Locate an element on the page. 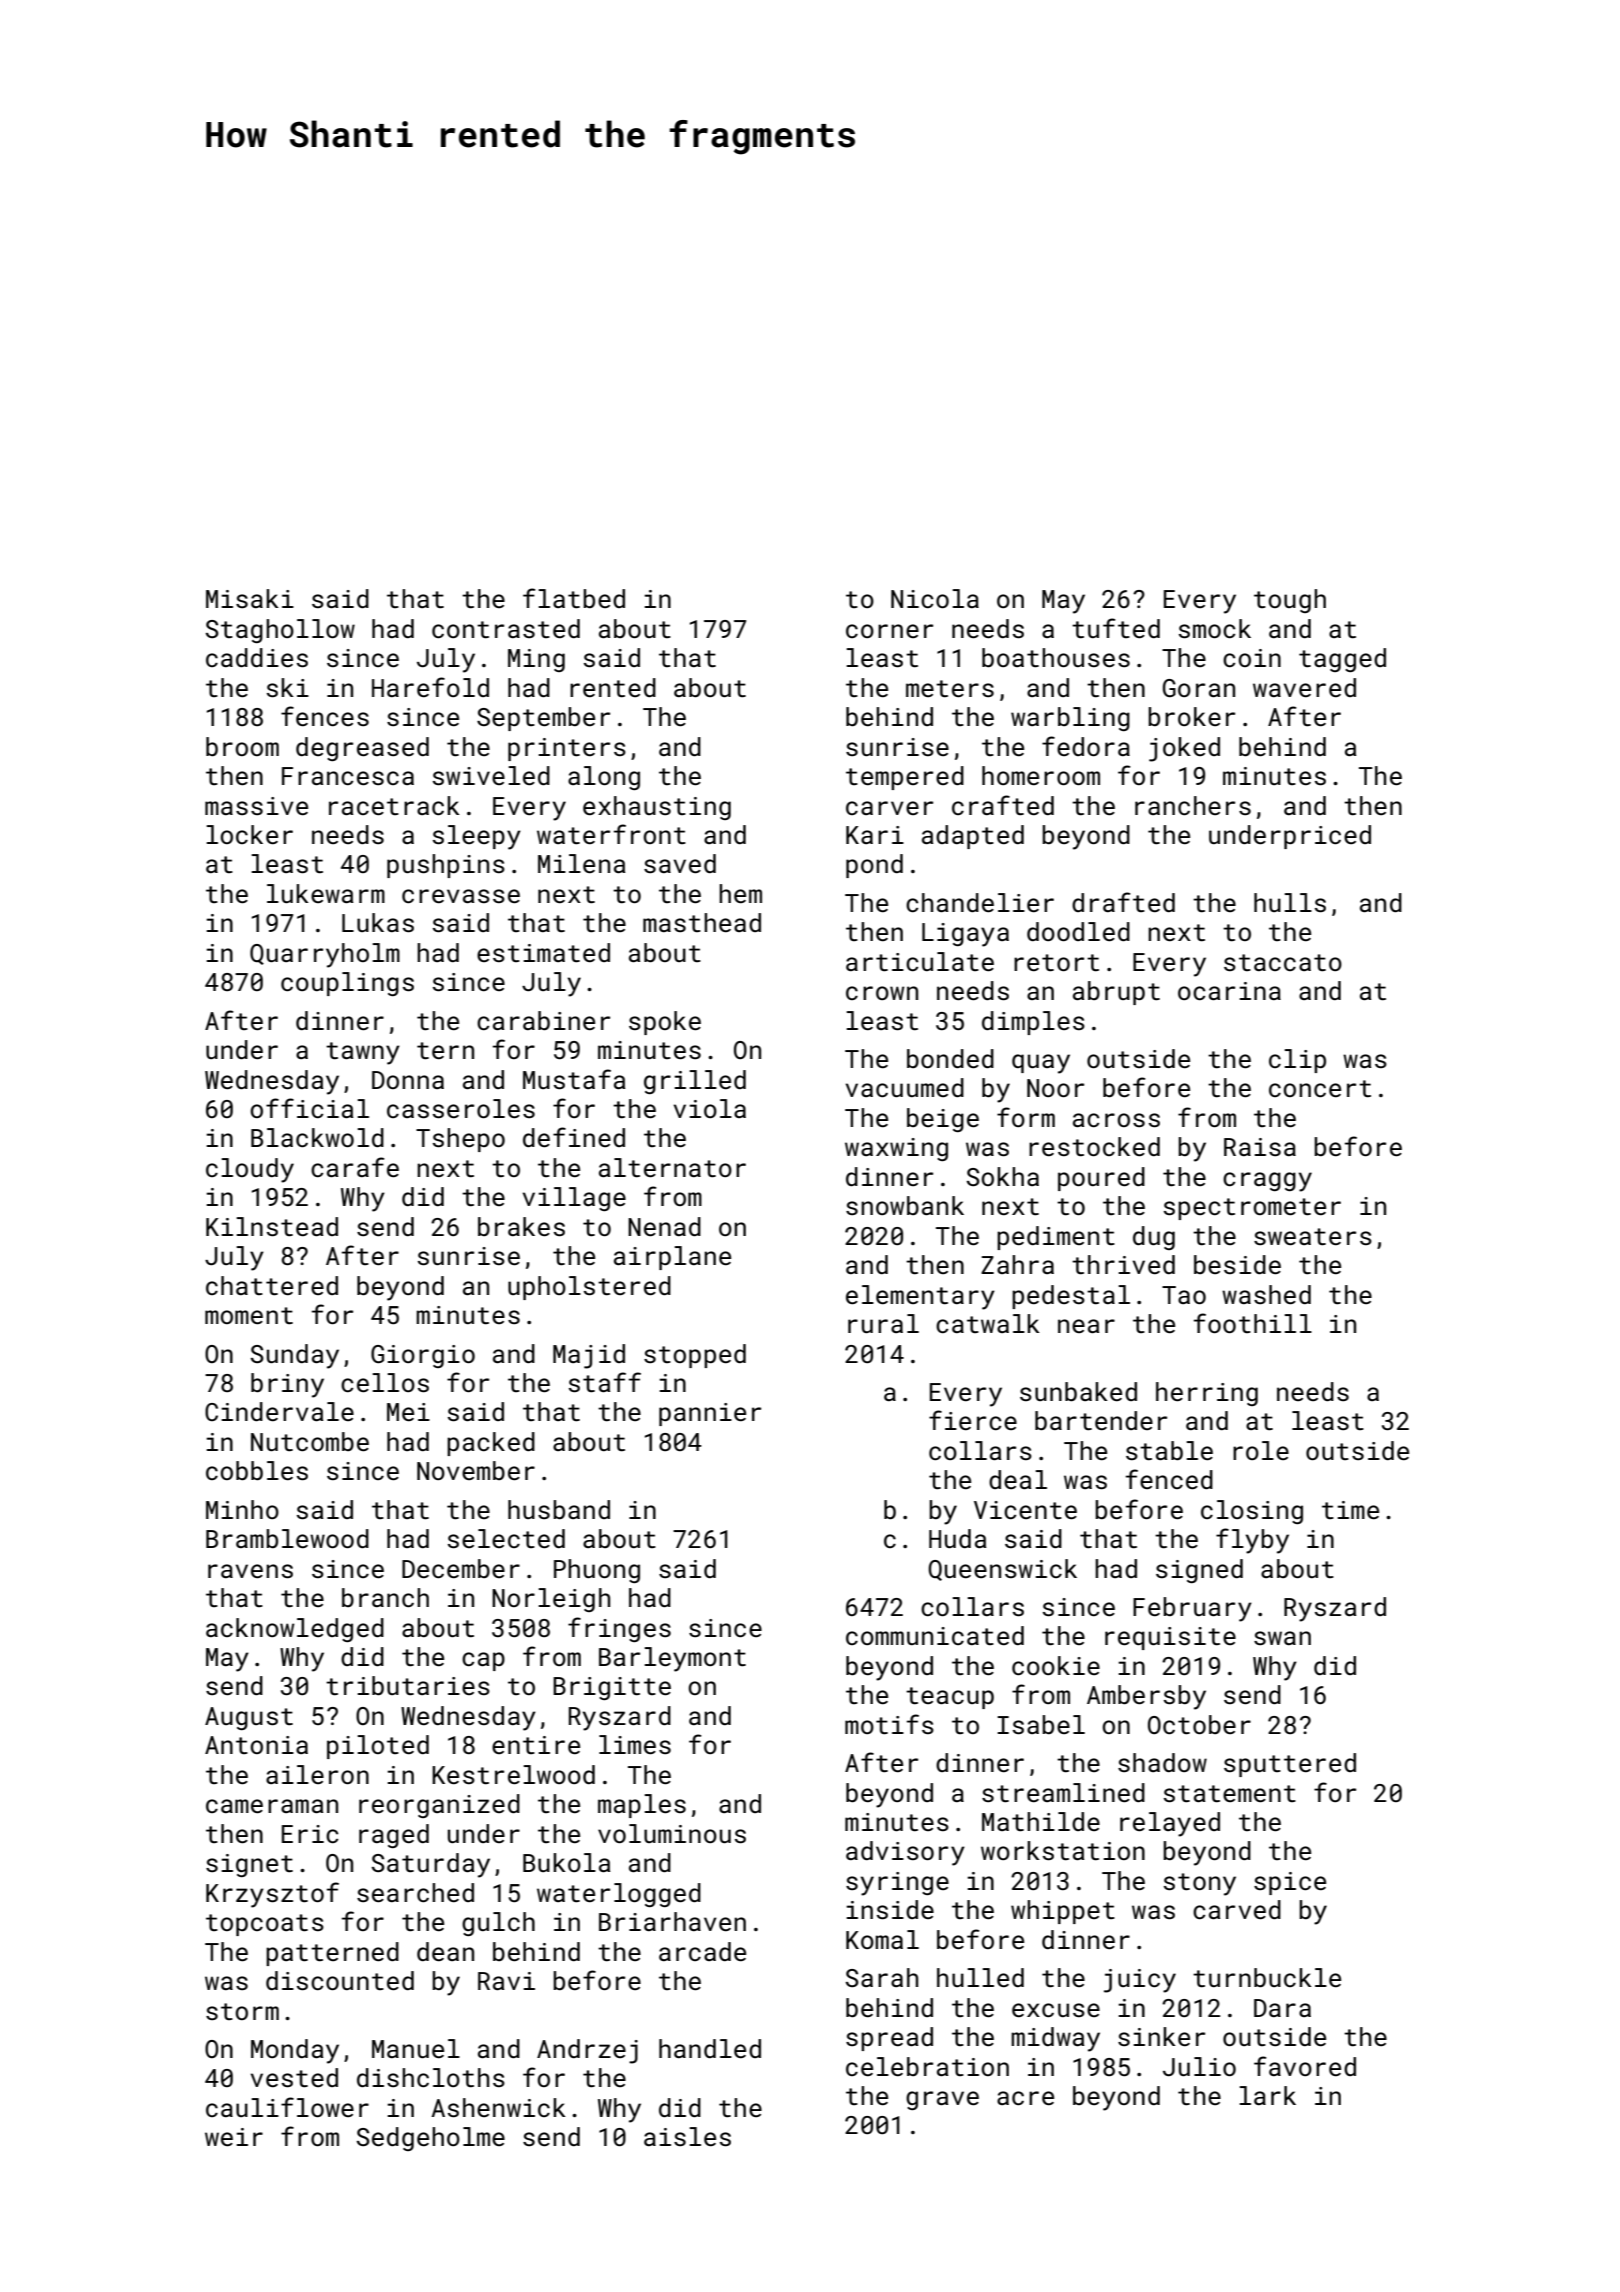 This image has height=2292, width=1620. tough is located at coordinates (1290, 601).
